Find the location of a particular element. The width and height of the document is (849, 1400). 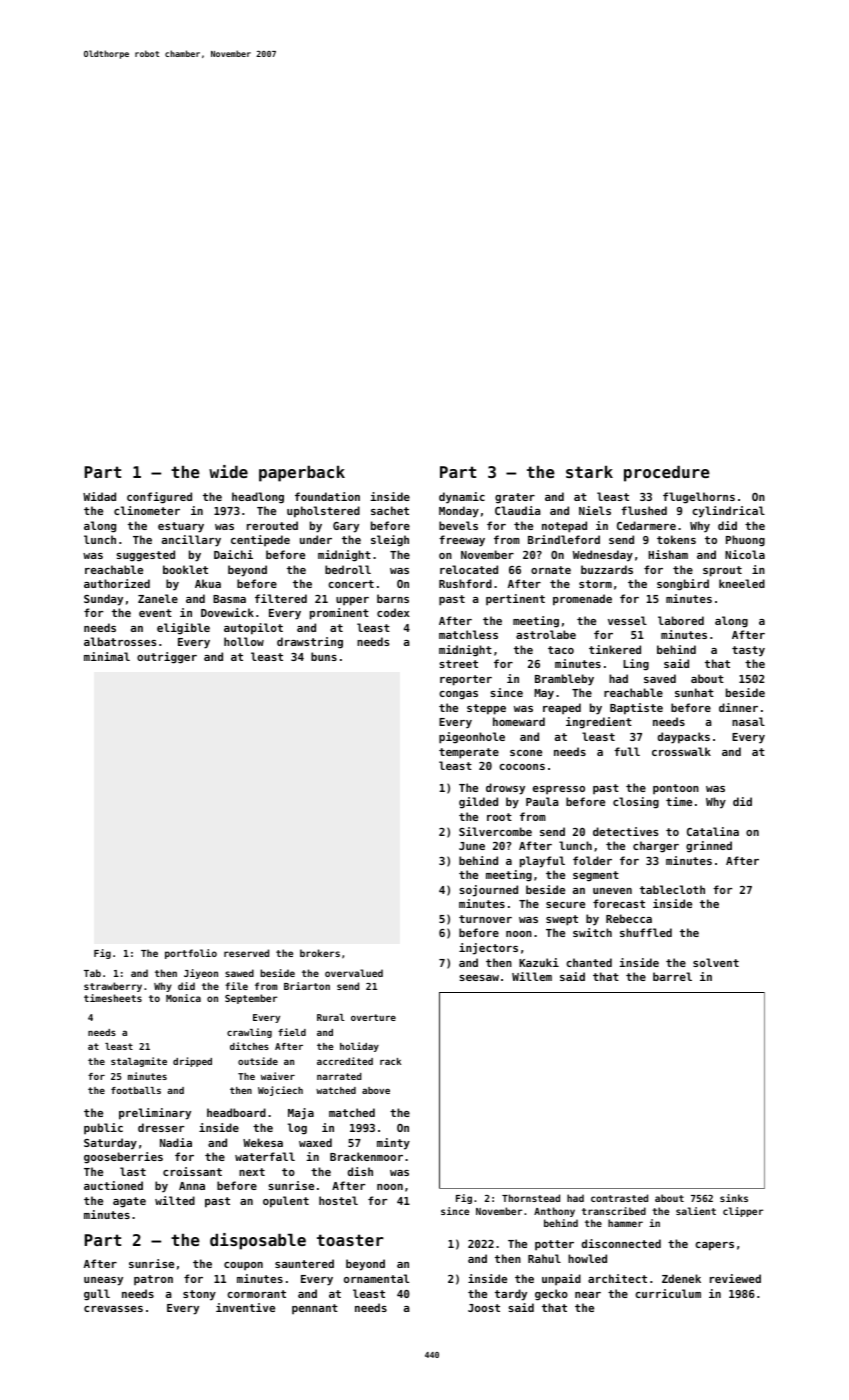

paperback is located at coordinates (302, 474).
